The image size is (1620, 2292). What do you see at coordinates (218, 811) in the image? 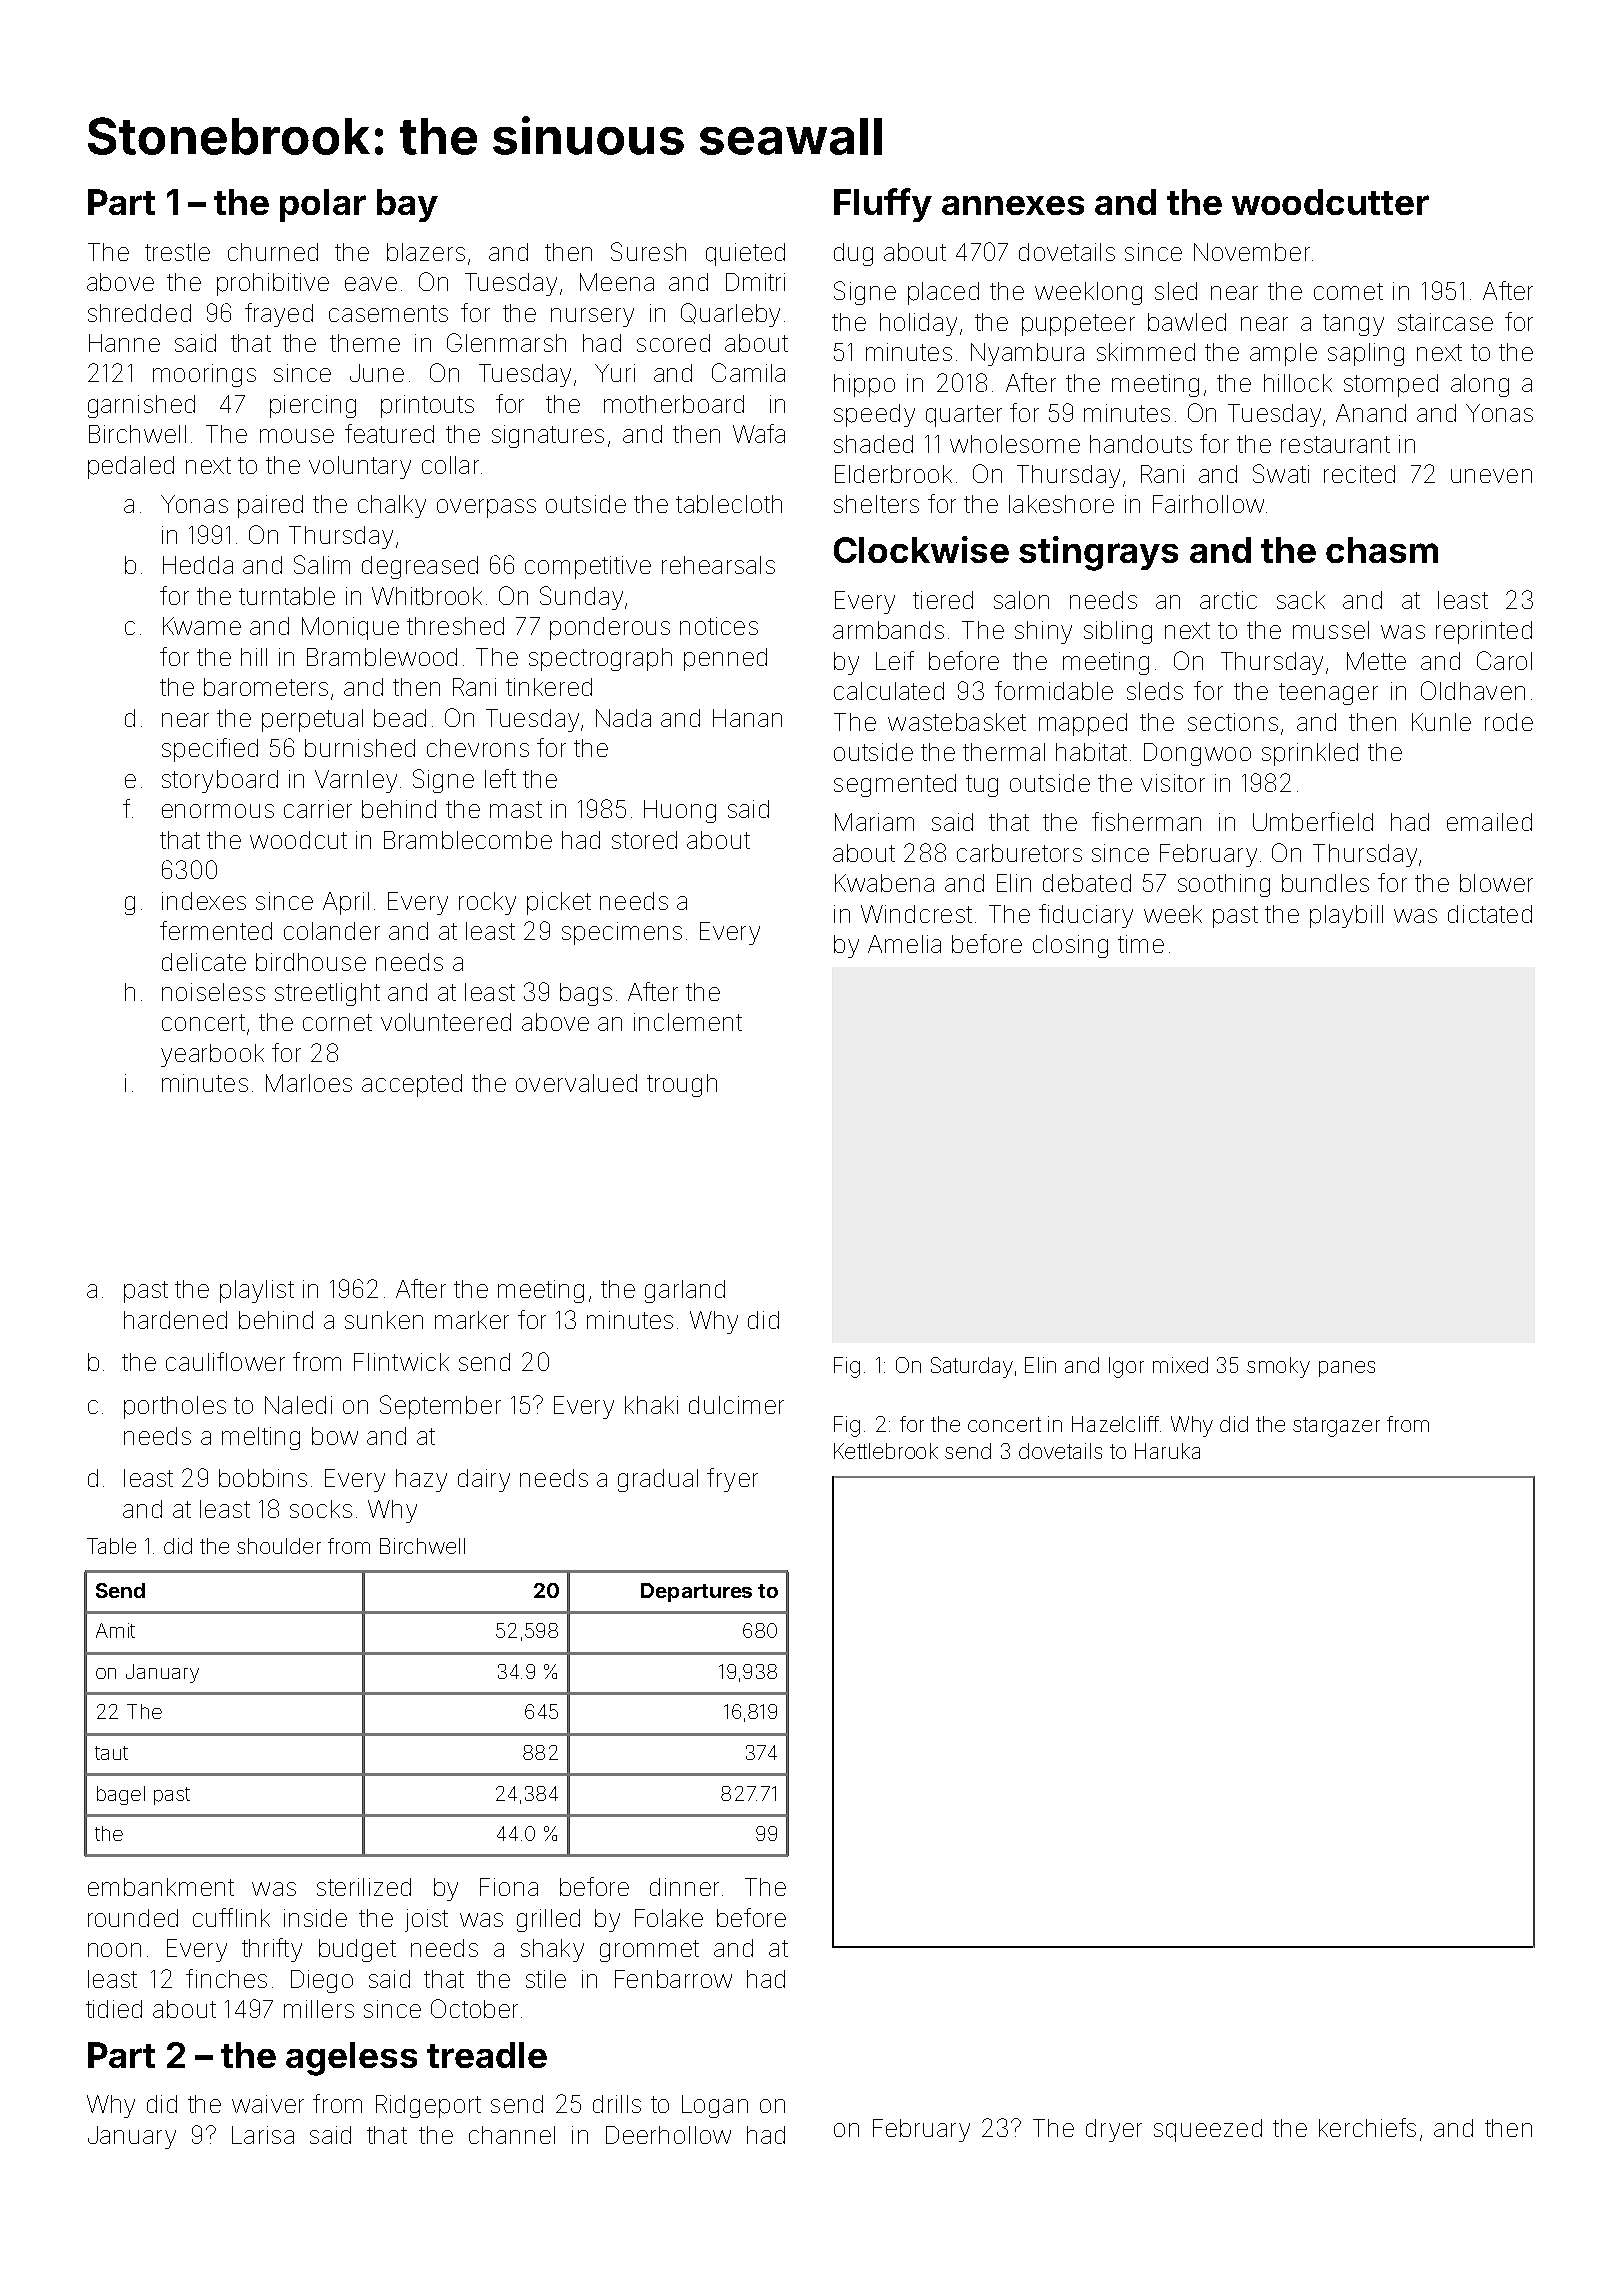
I see `enormous` at bounding box center [218, 811].
